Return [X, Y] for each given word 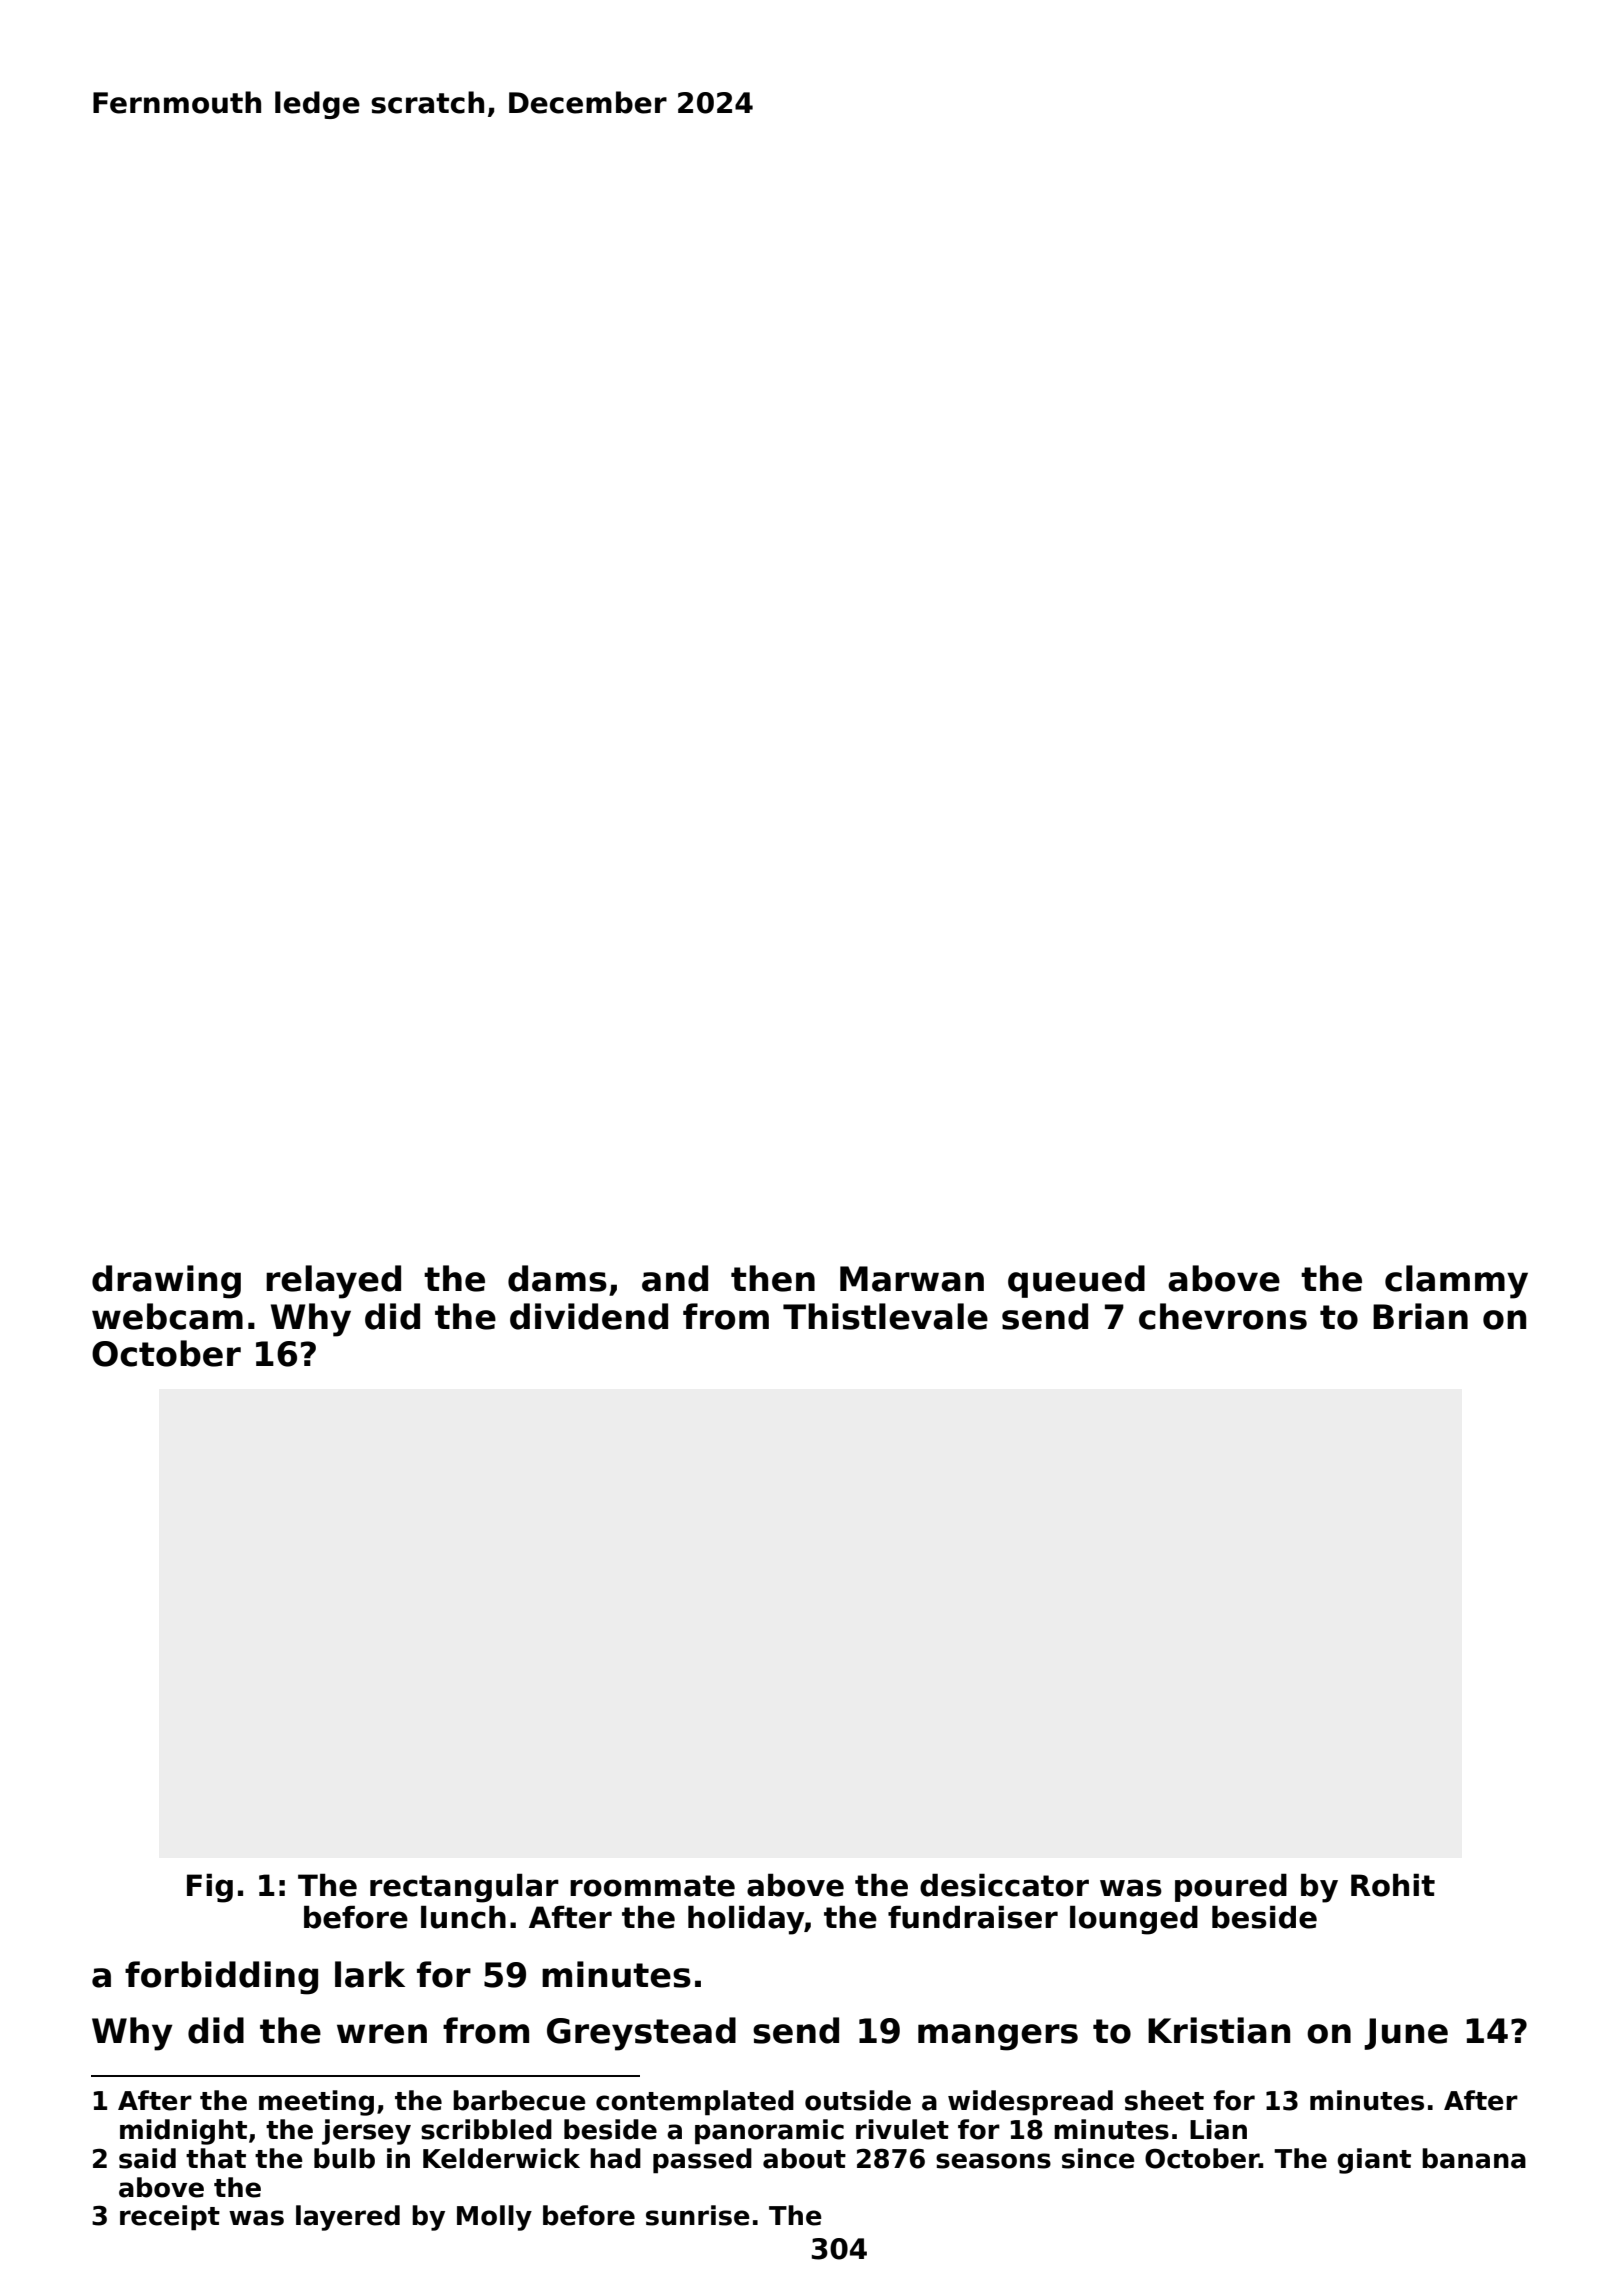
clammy [1456, 1282]
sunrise [698, 2215]
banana [1474, 2158]
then [773, 1278]
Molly [494, 2218]
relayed [333, 1282]
